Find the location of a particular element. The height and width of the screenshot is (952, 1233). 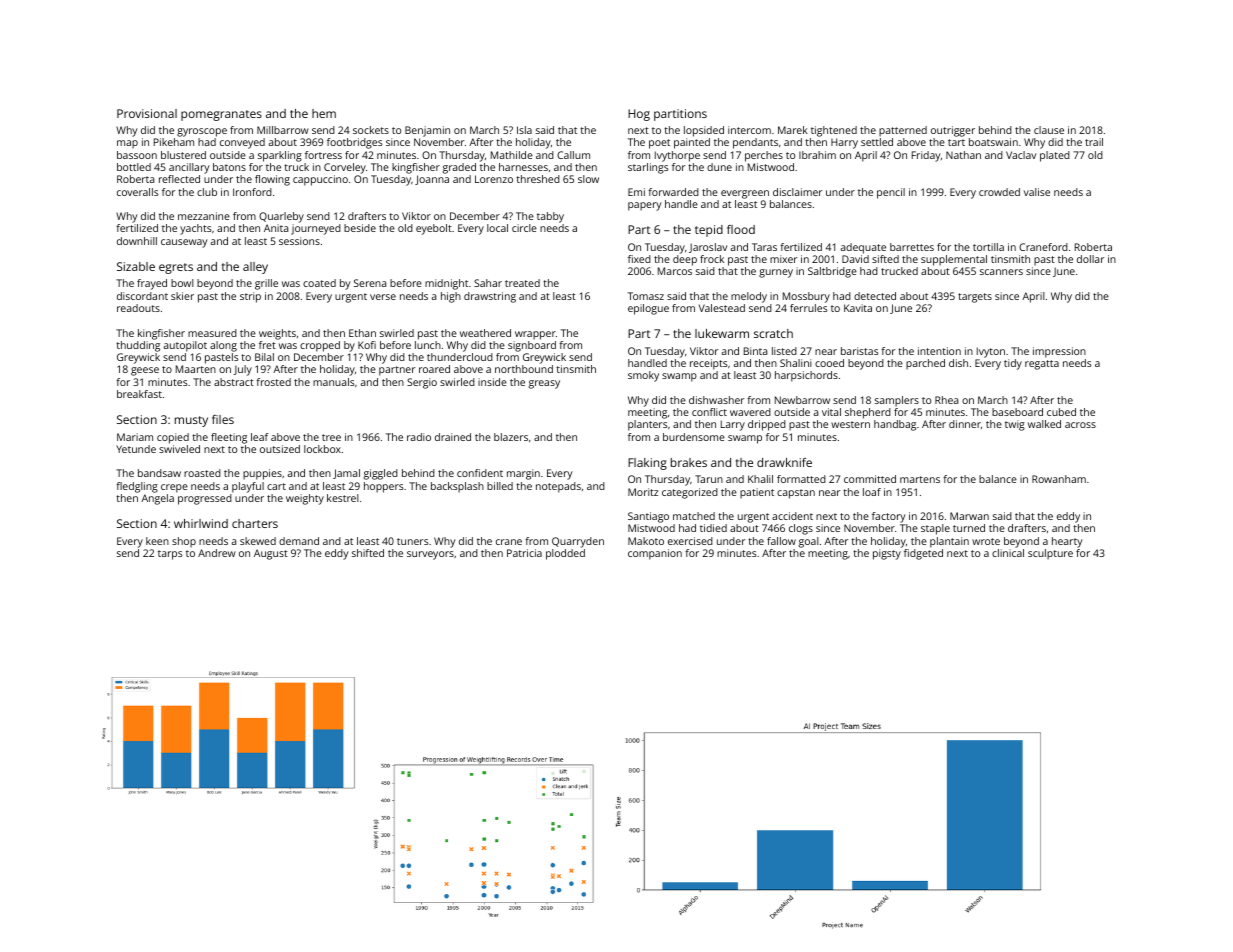

Marek is located at coordinates (793, 130).
